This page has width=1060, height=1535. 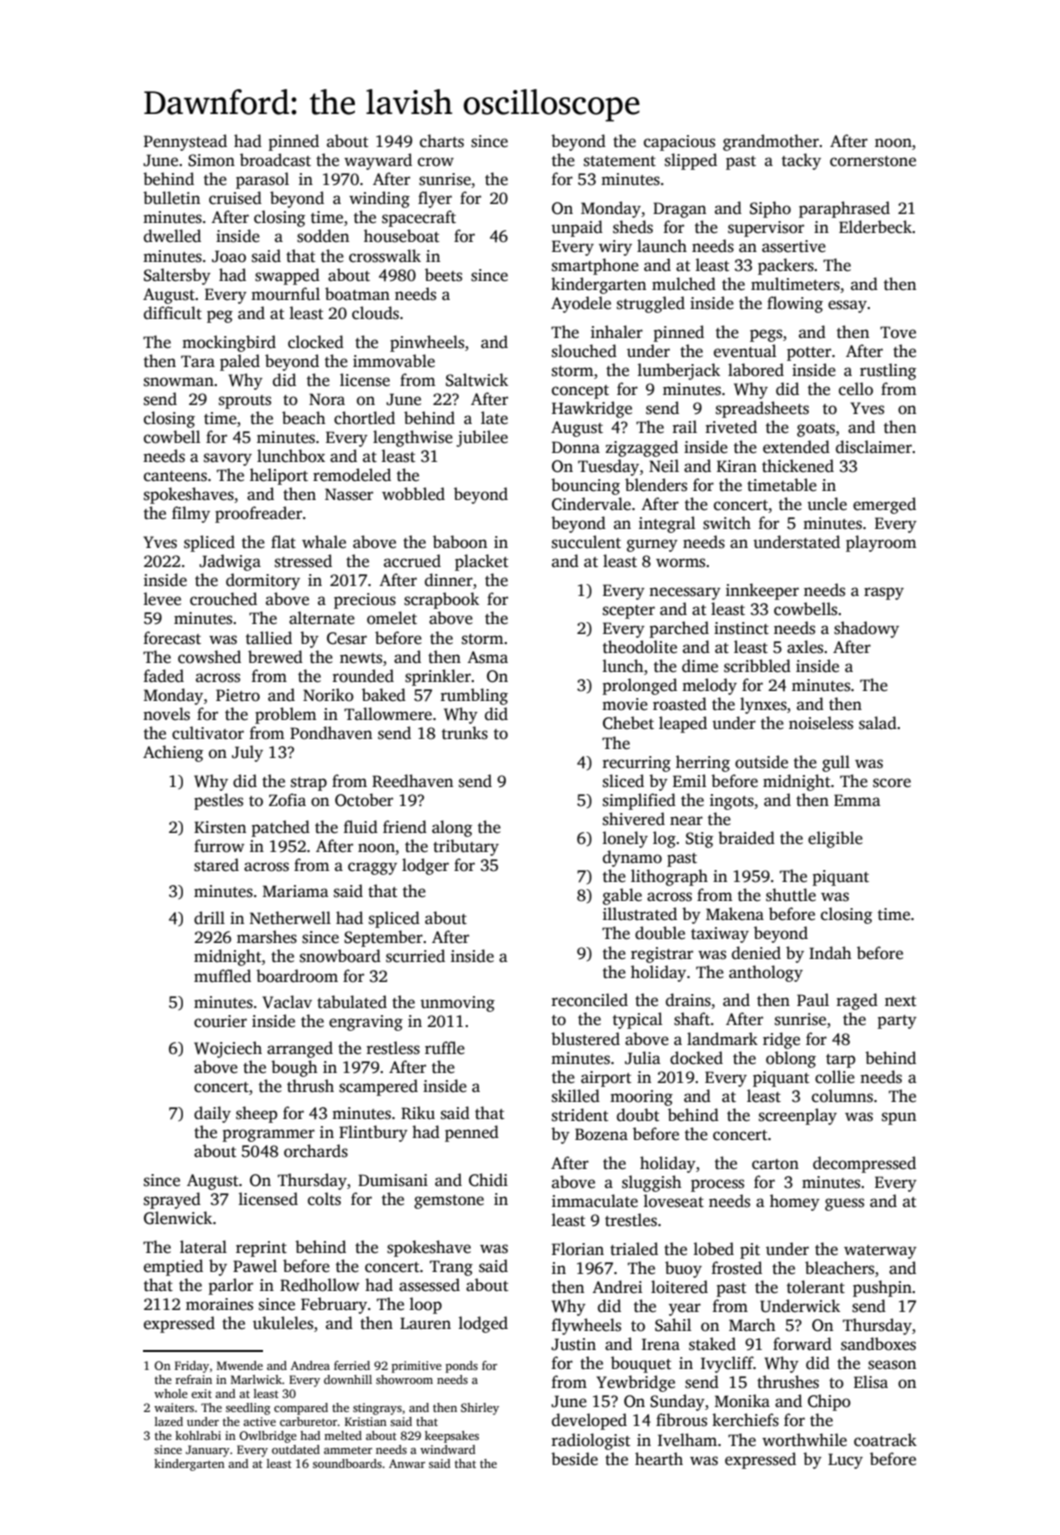 I want to click on Chidi, so click(x=488, y=1180).
